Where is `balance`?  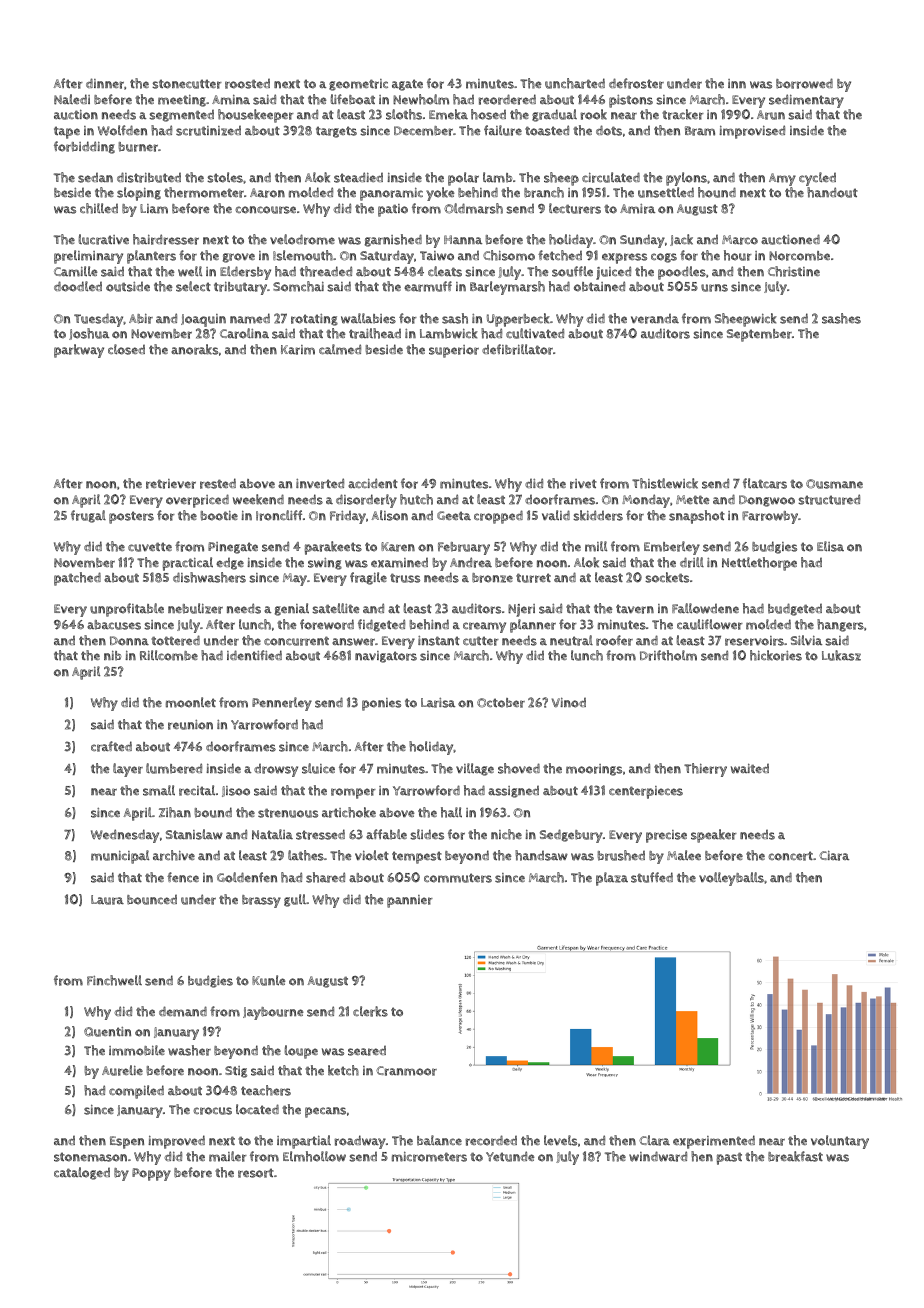 balance is located at coordinates (439, 1140).
